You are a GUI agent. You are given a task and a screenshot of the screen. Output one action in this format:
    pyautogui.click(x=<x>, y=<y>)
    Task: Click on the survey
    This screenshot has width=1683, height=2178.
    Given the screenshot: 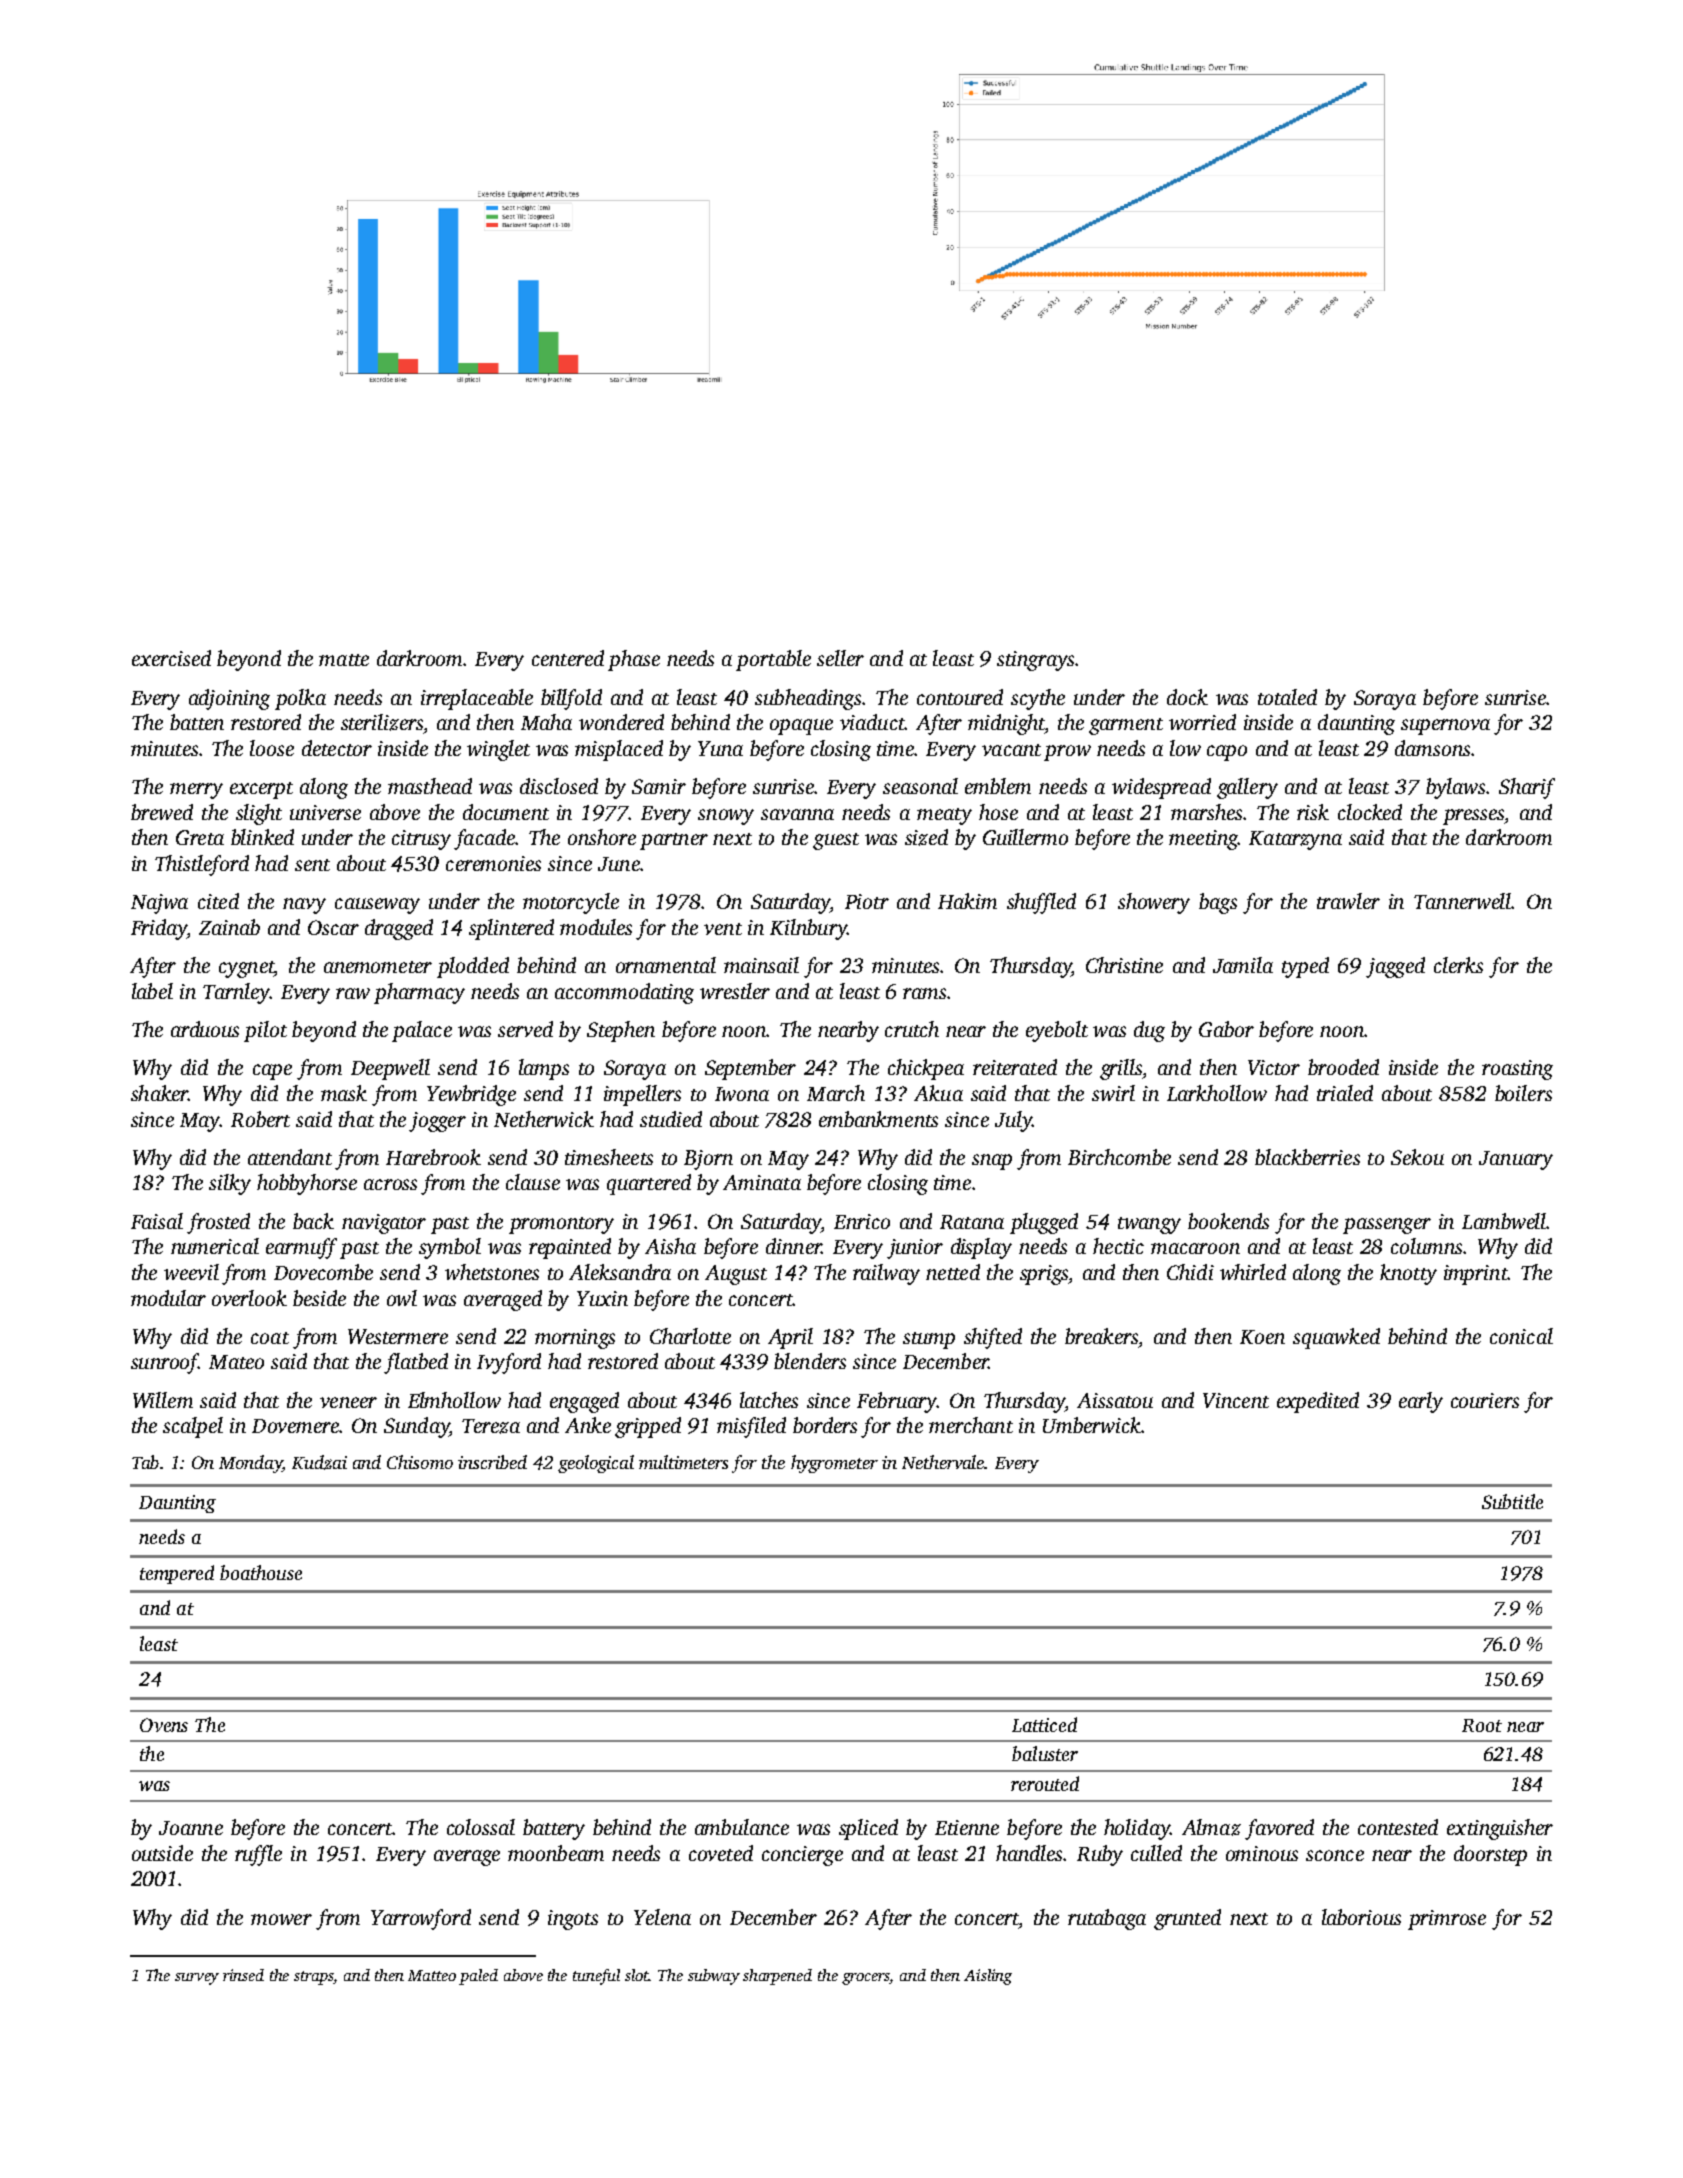 What is the action you would take?
    pyautogui.click(x=197, y=1979)
